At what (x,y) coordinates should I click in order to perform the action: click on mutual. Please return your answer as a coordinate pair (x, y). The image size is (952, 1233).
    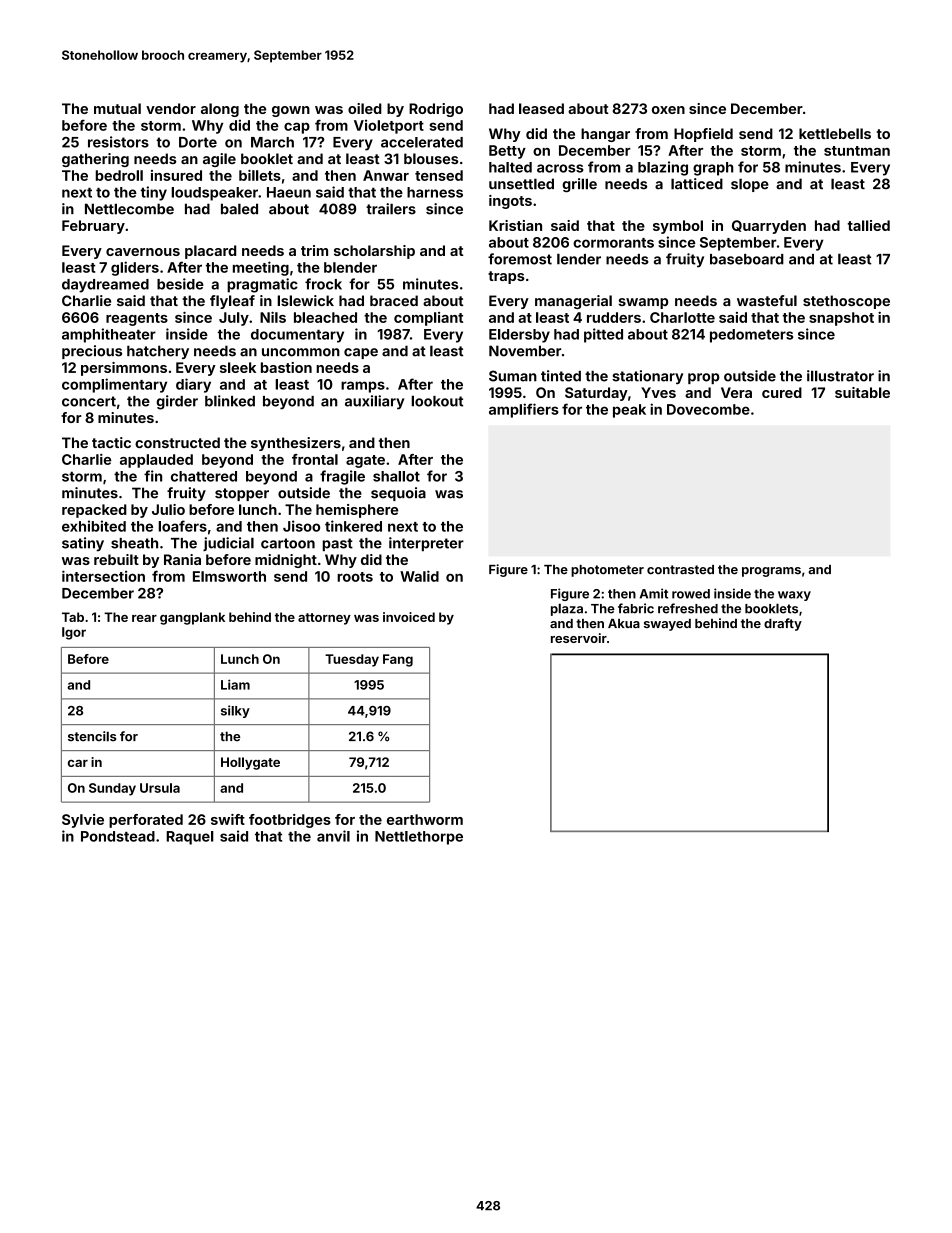
    Looking at the image, I should click on (117, 108).
